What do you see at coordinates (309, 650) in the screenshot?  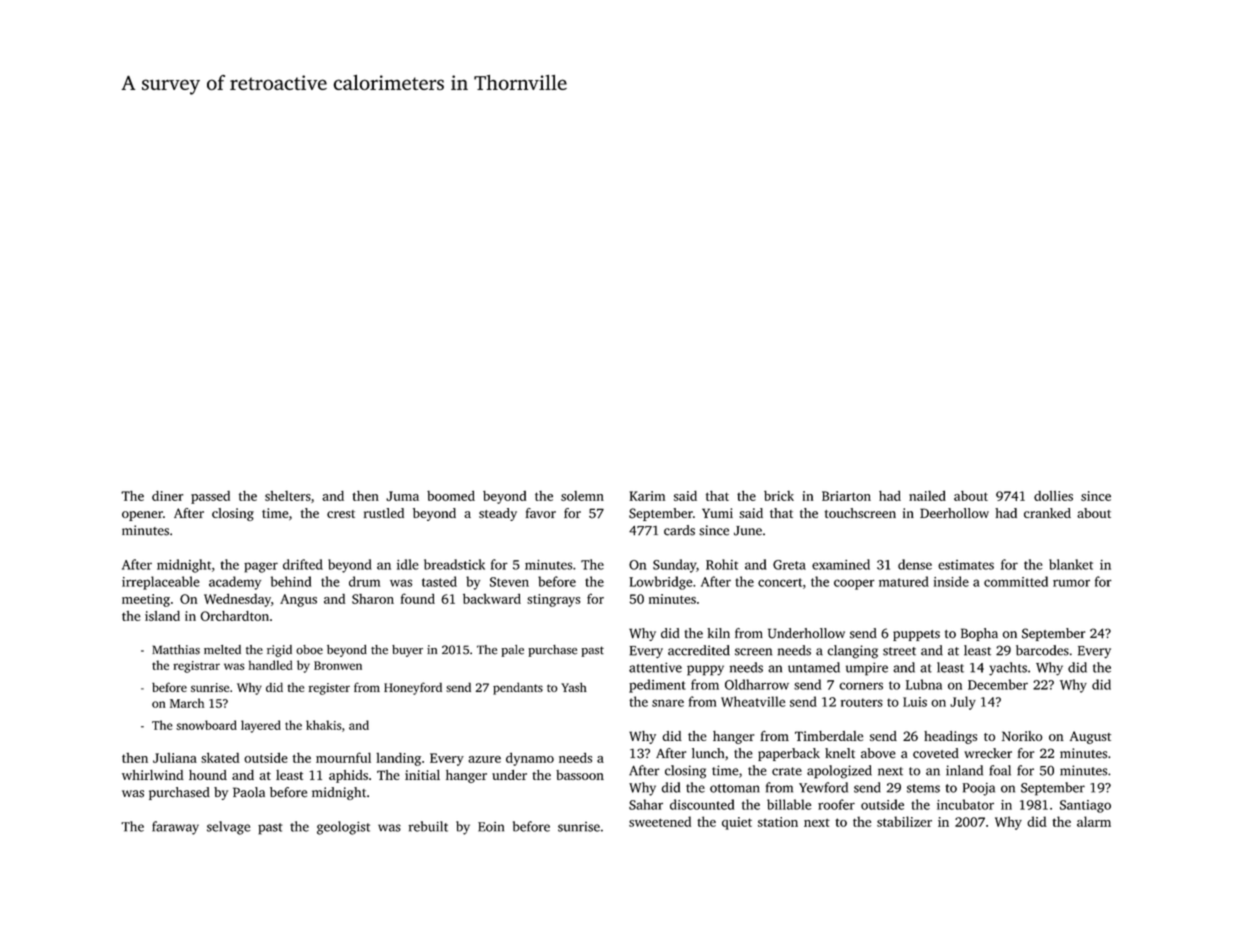 I see `oboe` at bounding box center [309, 650].
